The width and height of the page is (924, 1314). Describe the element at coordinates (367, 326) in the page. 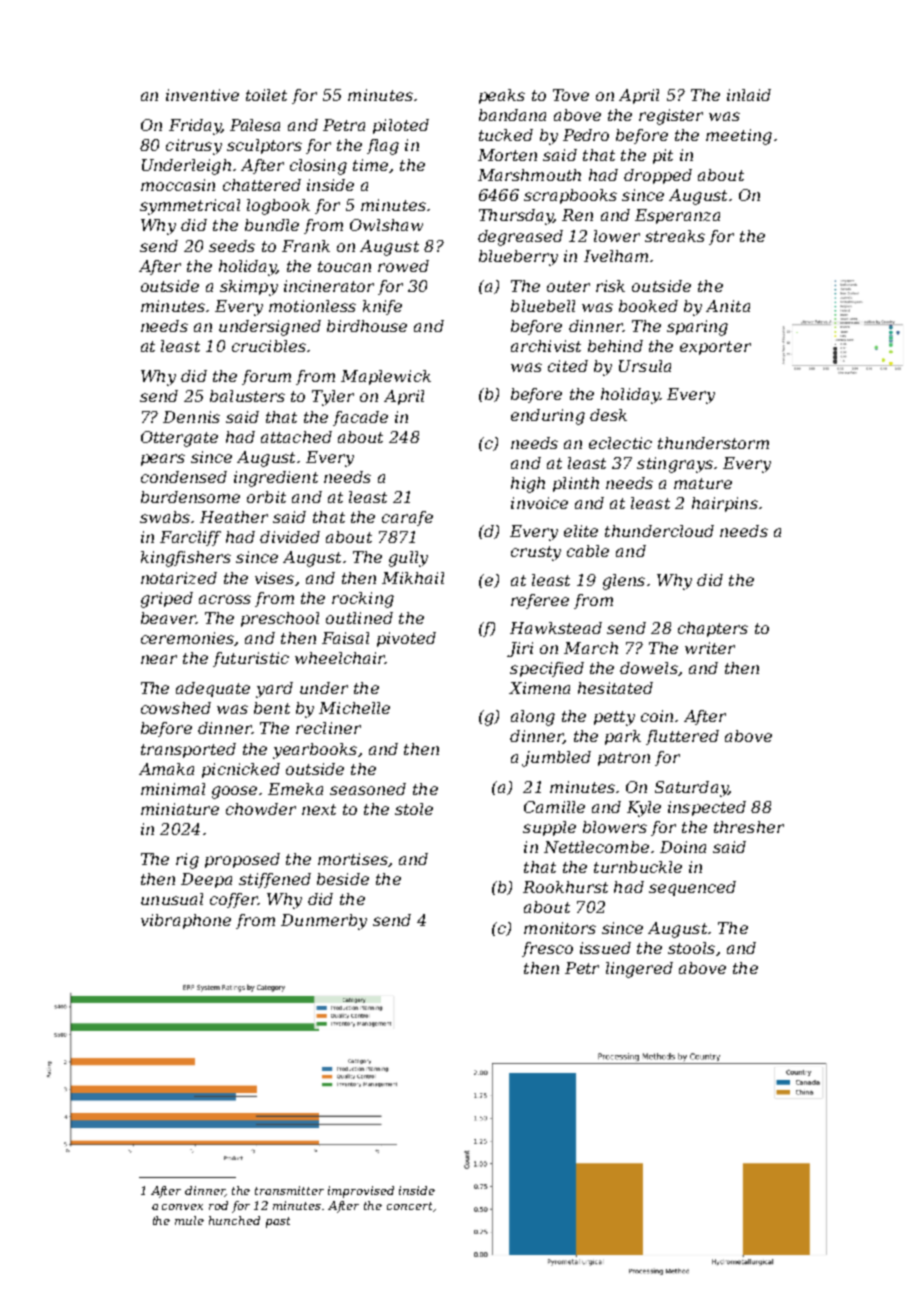

I see `birdhouse` at that location.
